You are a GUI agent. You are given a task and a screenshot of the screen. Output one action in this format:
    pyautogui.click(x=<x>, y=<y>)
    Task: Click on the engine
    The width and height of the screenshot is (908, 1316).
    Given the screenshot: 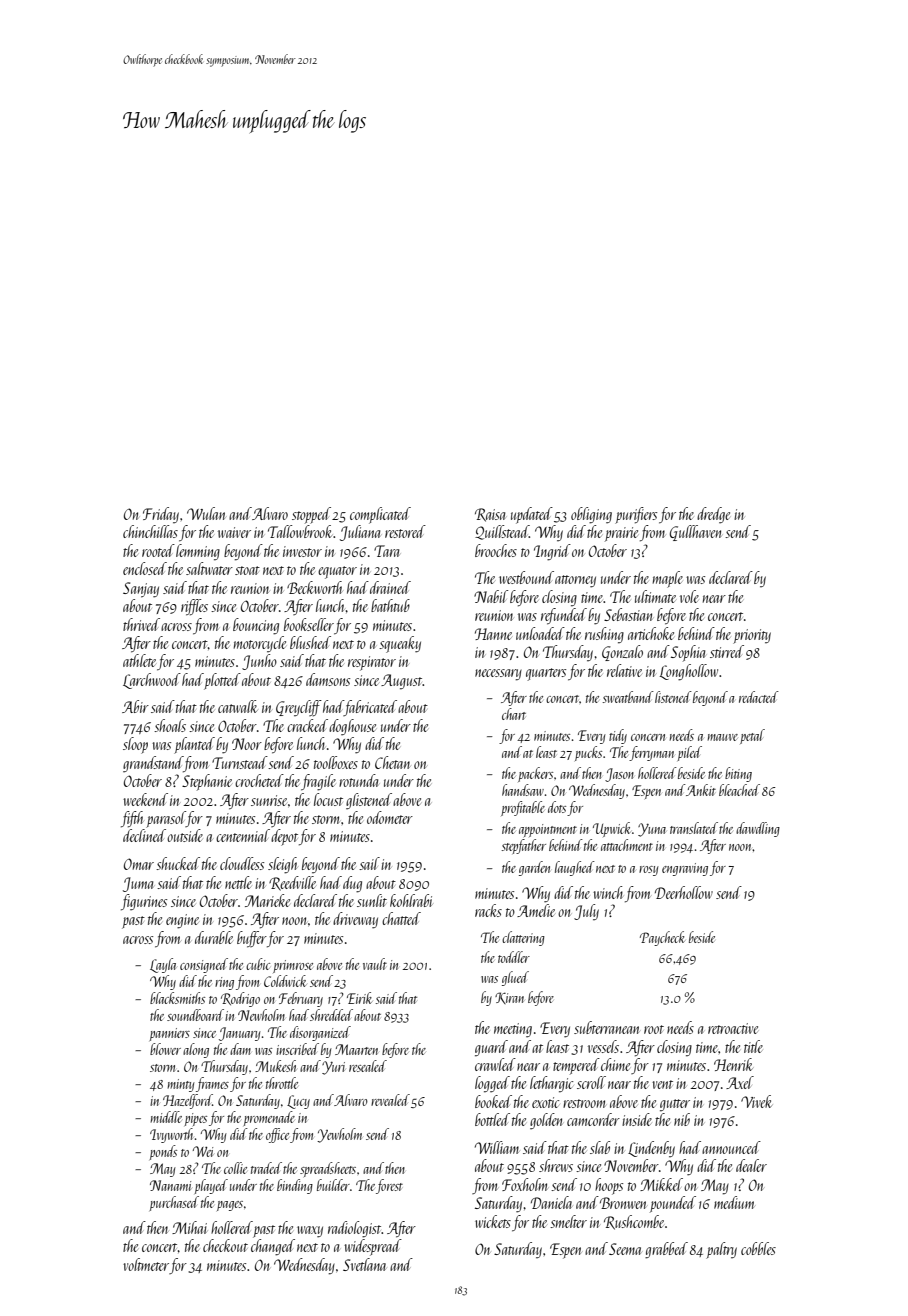 What is the action you would take?
    pyautogui.click(x=182, y=921)
